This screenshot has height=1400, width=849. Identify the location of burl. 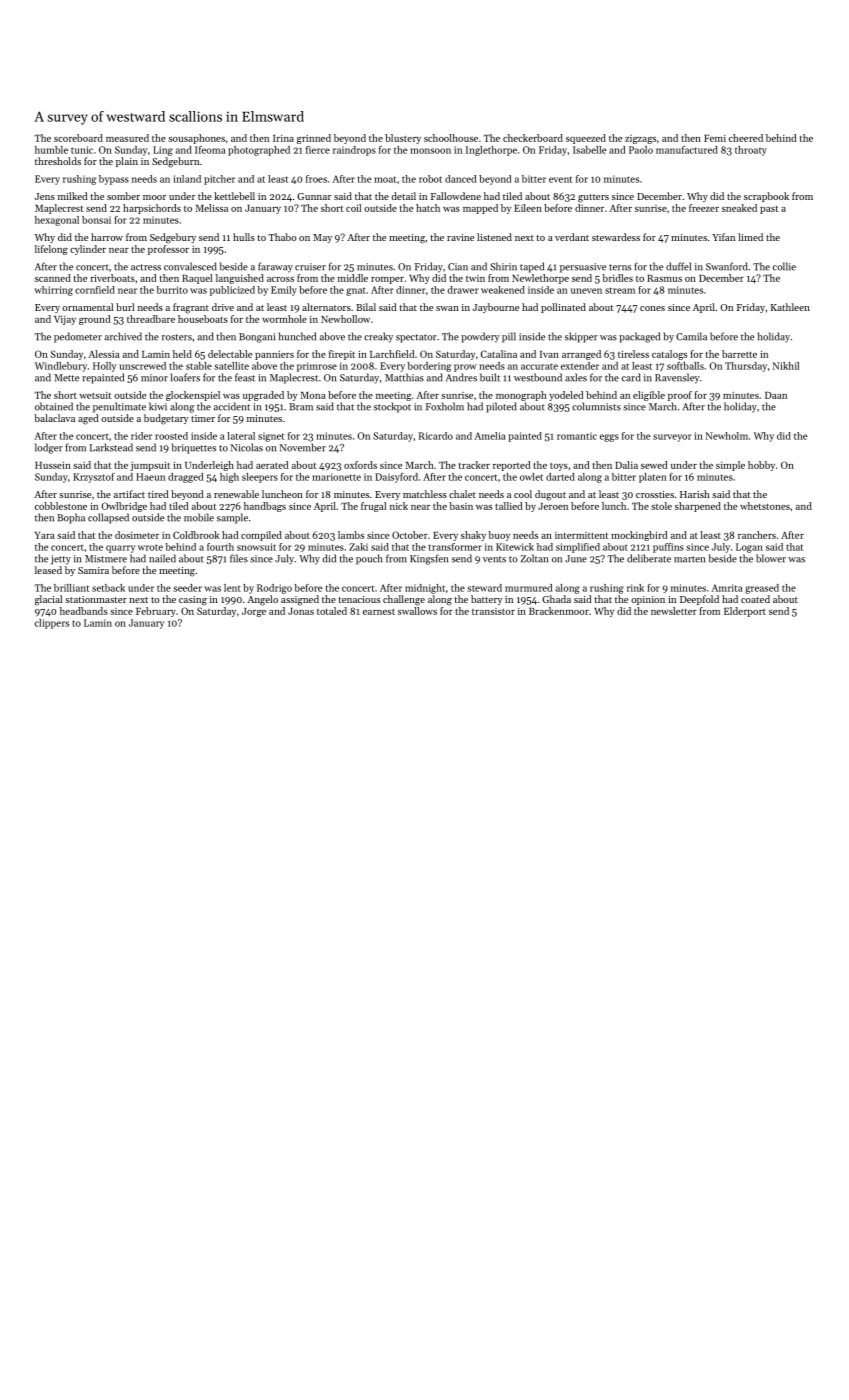
(125, 307).
